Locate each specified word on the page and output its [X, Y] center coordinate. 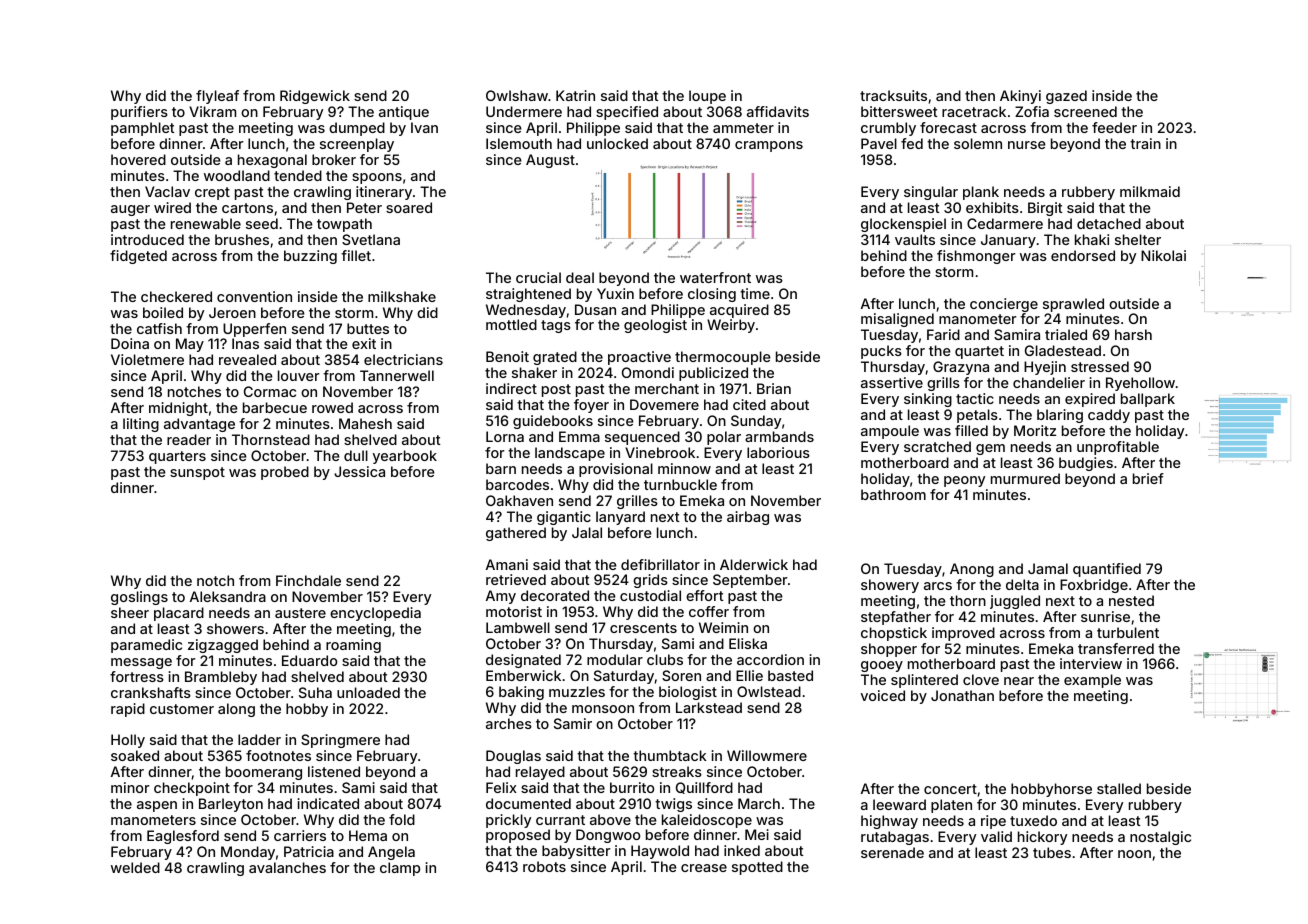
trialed [1066, 334]
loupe [707, 97]
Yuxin [615, 293]
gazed [1066, 97]
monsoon [603, 709]
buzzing [310, 257]
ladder [259, 739]
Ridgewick [315, 97]
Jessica [359, 471]
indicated [328, 803]
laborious [778, 452]
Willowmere [767, 755]
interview [1091, 663]
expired [1090, 400]
